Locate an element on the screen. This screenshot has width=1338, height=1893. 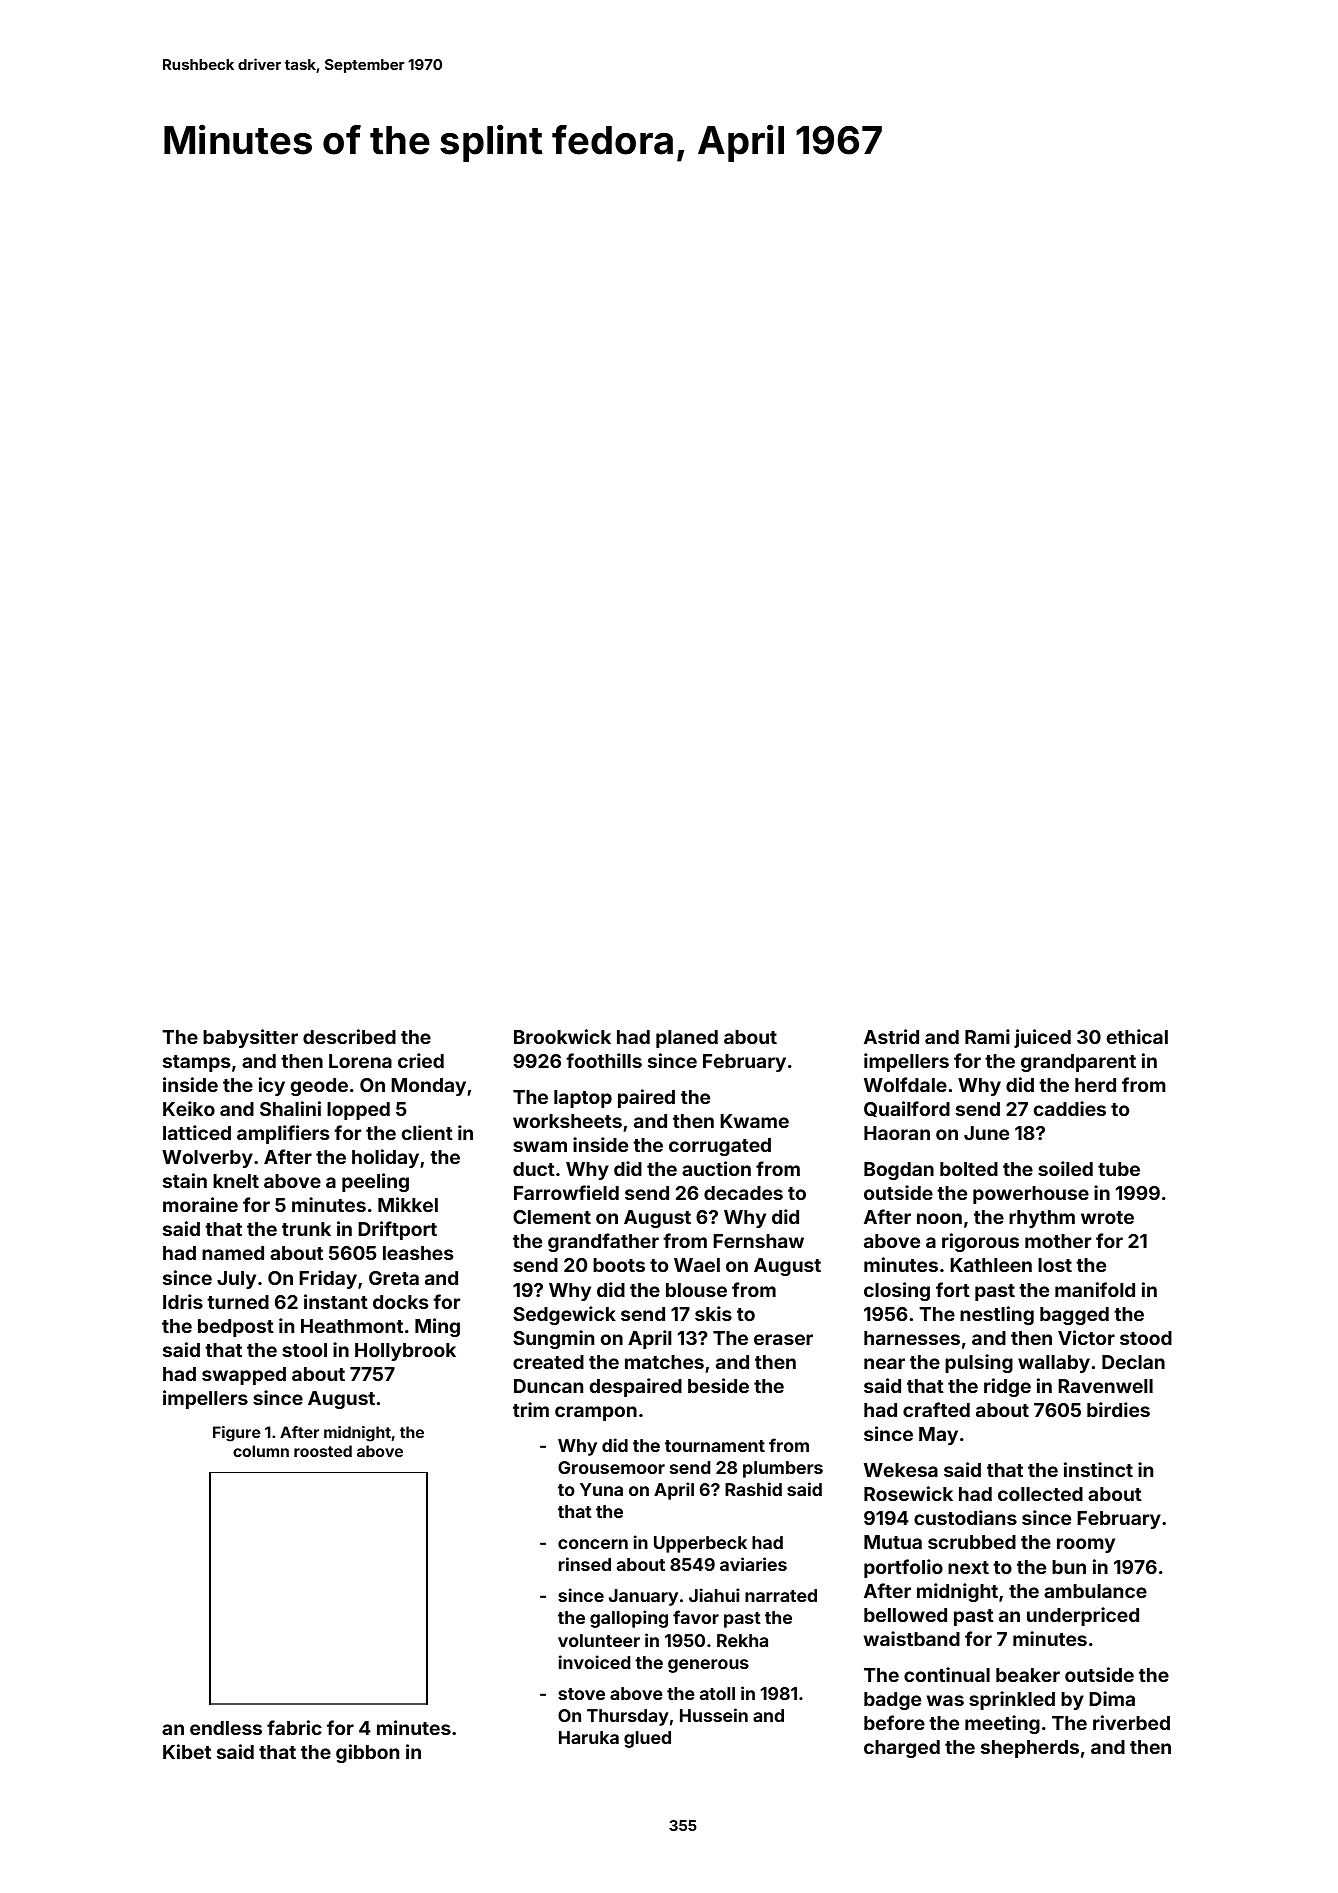
babysitter is located at coordinates (250, 1038).
